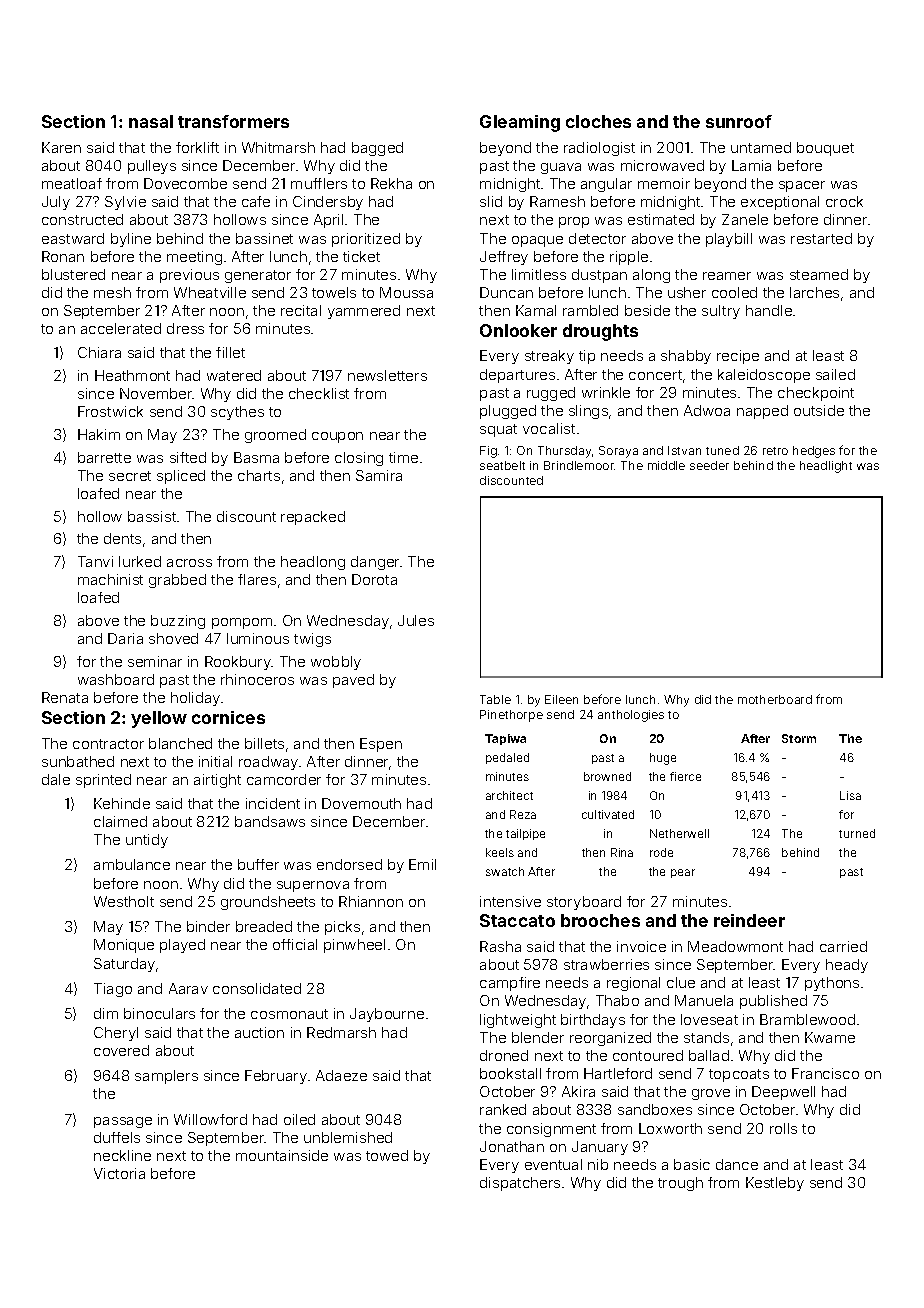 Image resolution: width=924 pixels, height=1308 pixels. What do you see at coordinates (553, 1164) in the screenshot?
I see `eventual` at bounding box center [553, 1164].
